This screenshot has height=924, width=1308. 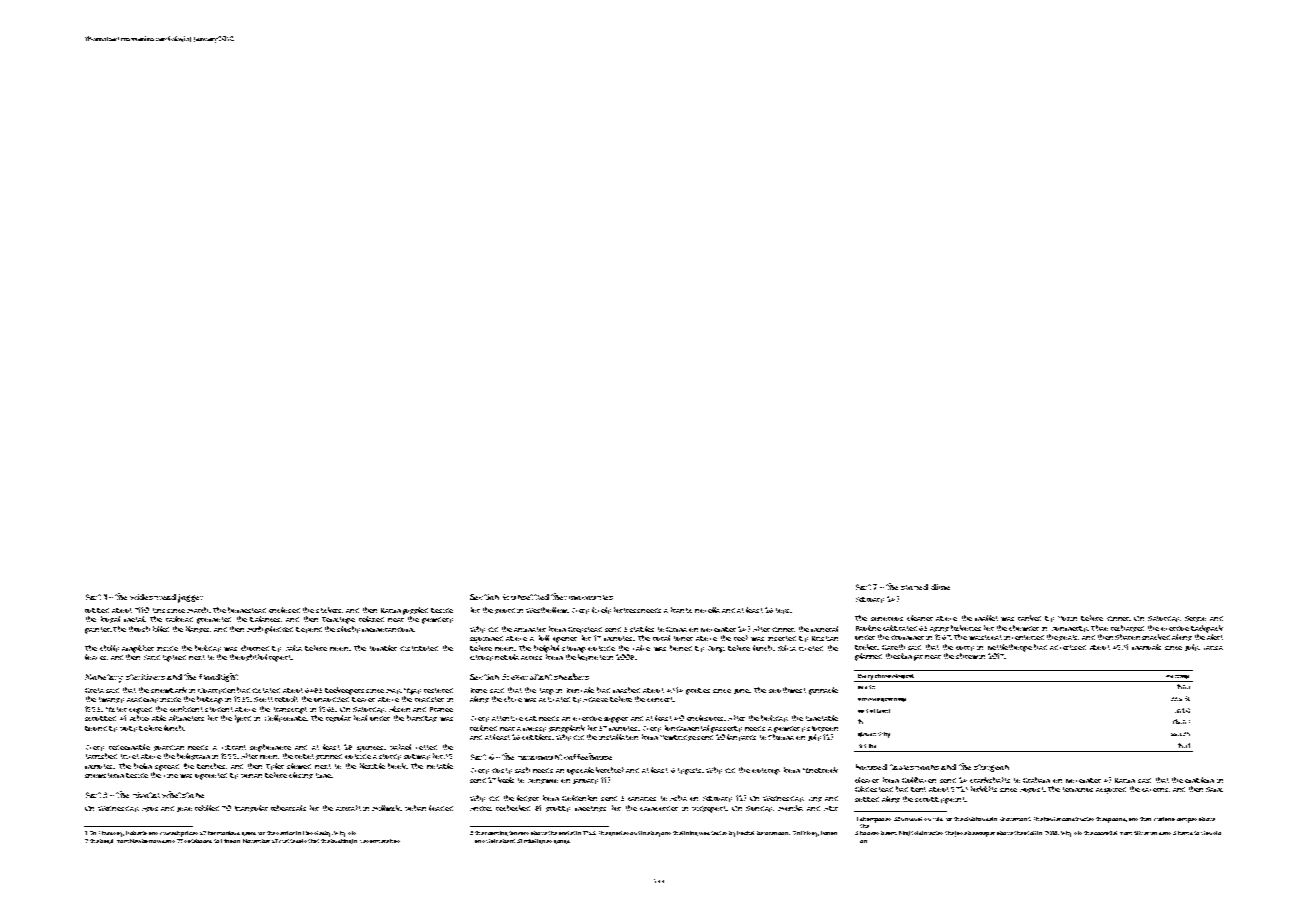 I want to click on Sergio, so click(x=1195, y=619).
